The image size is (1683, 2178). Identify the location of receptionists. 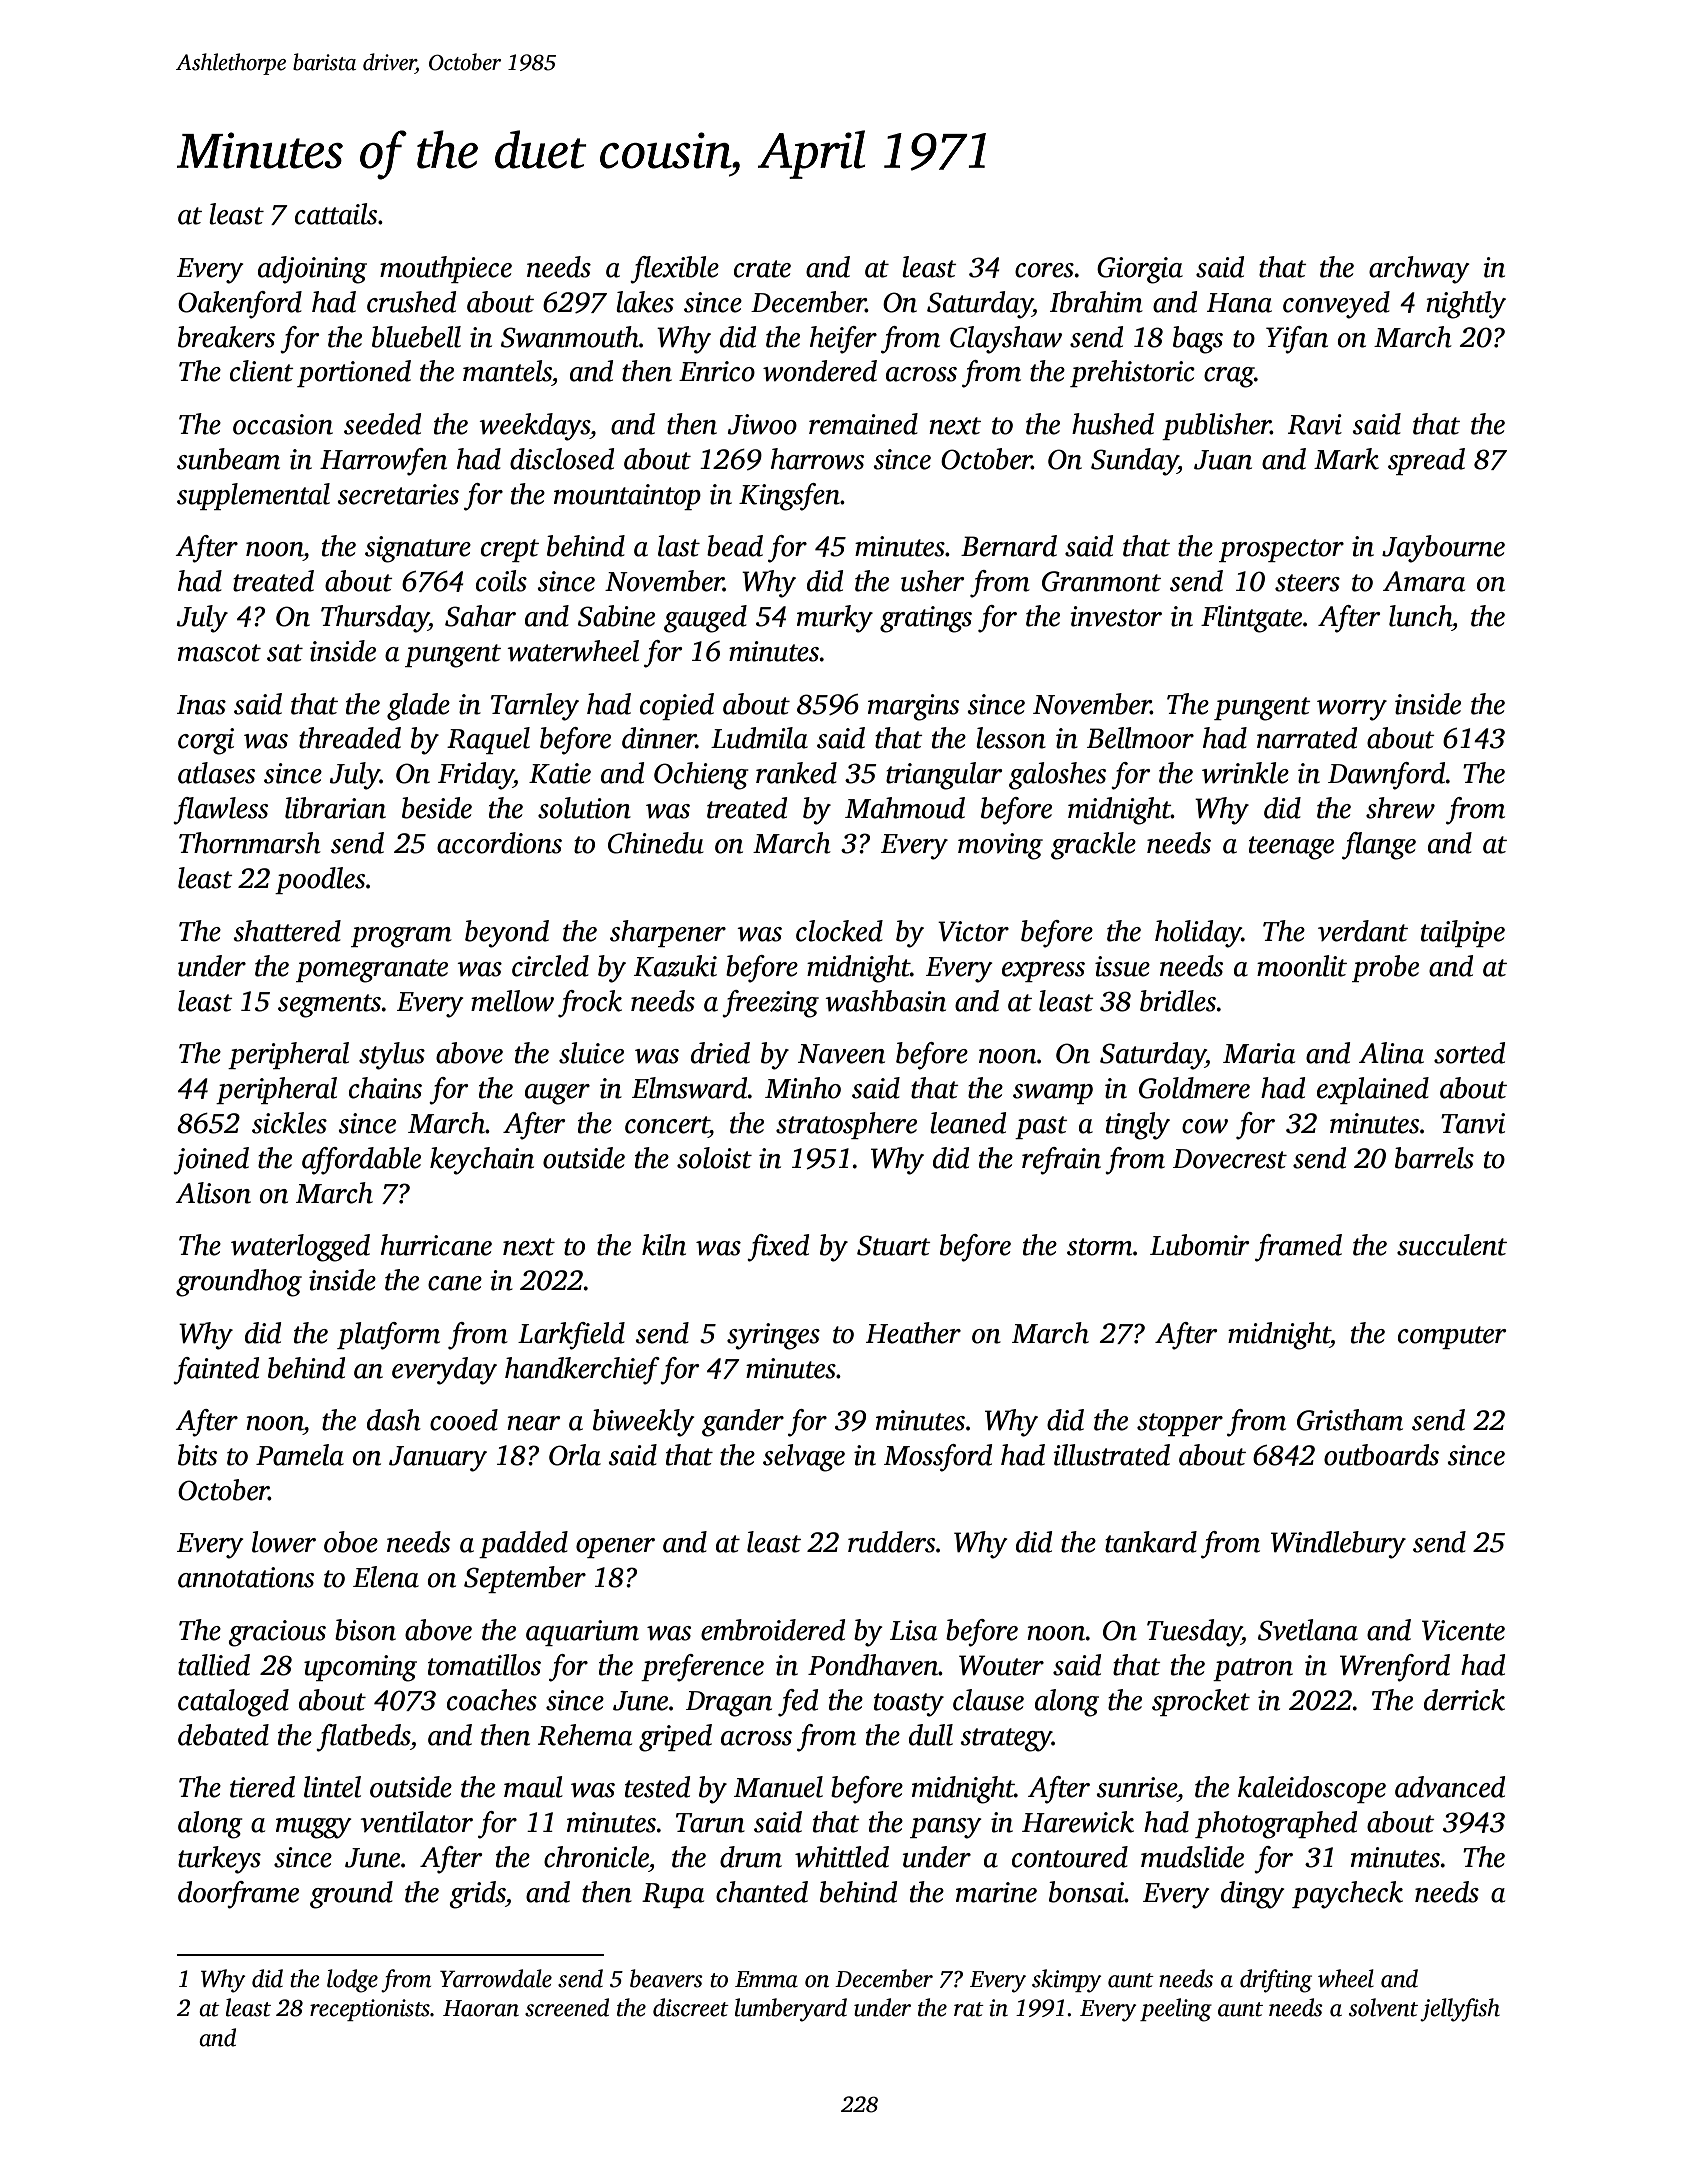
(370, 2010).
